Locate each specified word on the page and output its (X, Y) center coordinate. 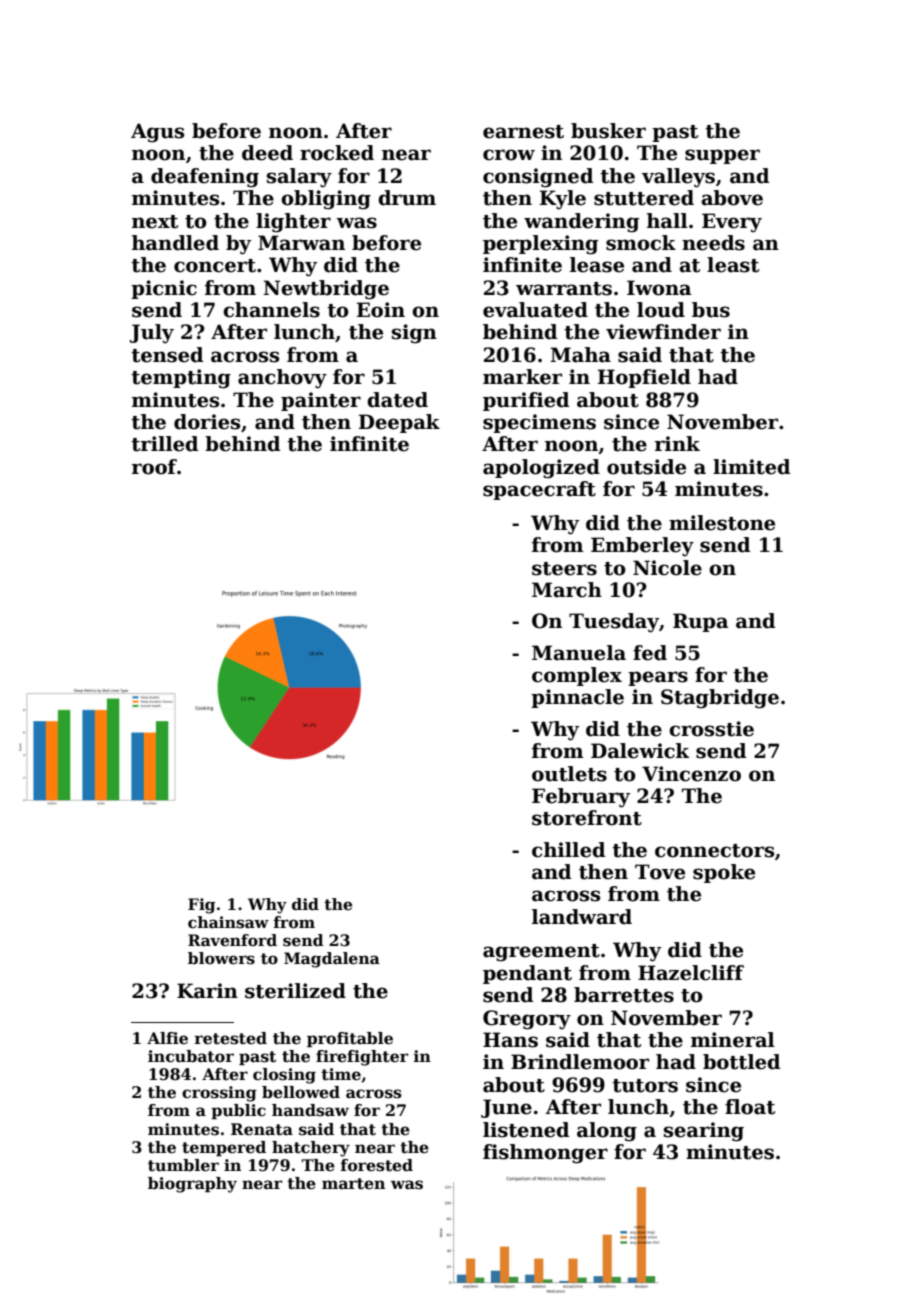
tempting (181, 379)
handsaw (310, 1110)
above (732, 198)
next (155, 222)
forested (377, 1165)
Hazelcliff (691, 973)
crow (509, 155)
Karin (207, 991)
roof (154, 467)
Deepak (399, 423)
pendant (527, 974)
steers (564, 569)
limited (751, 467)
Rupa (701, 622)
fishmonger (545, 1154)
